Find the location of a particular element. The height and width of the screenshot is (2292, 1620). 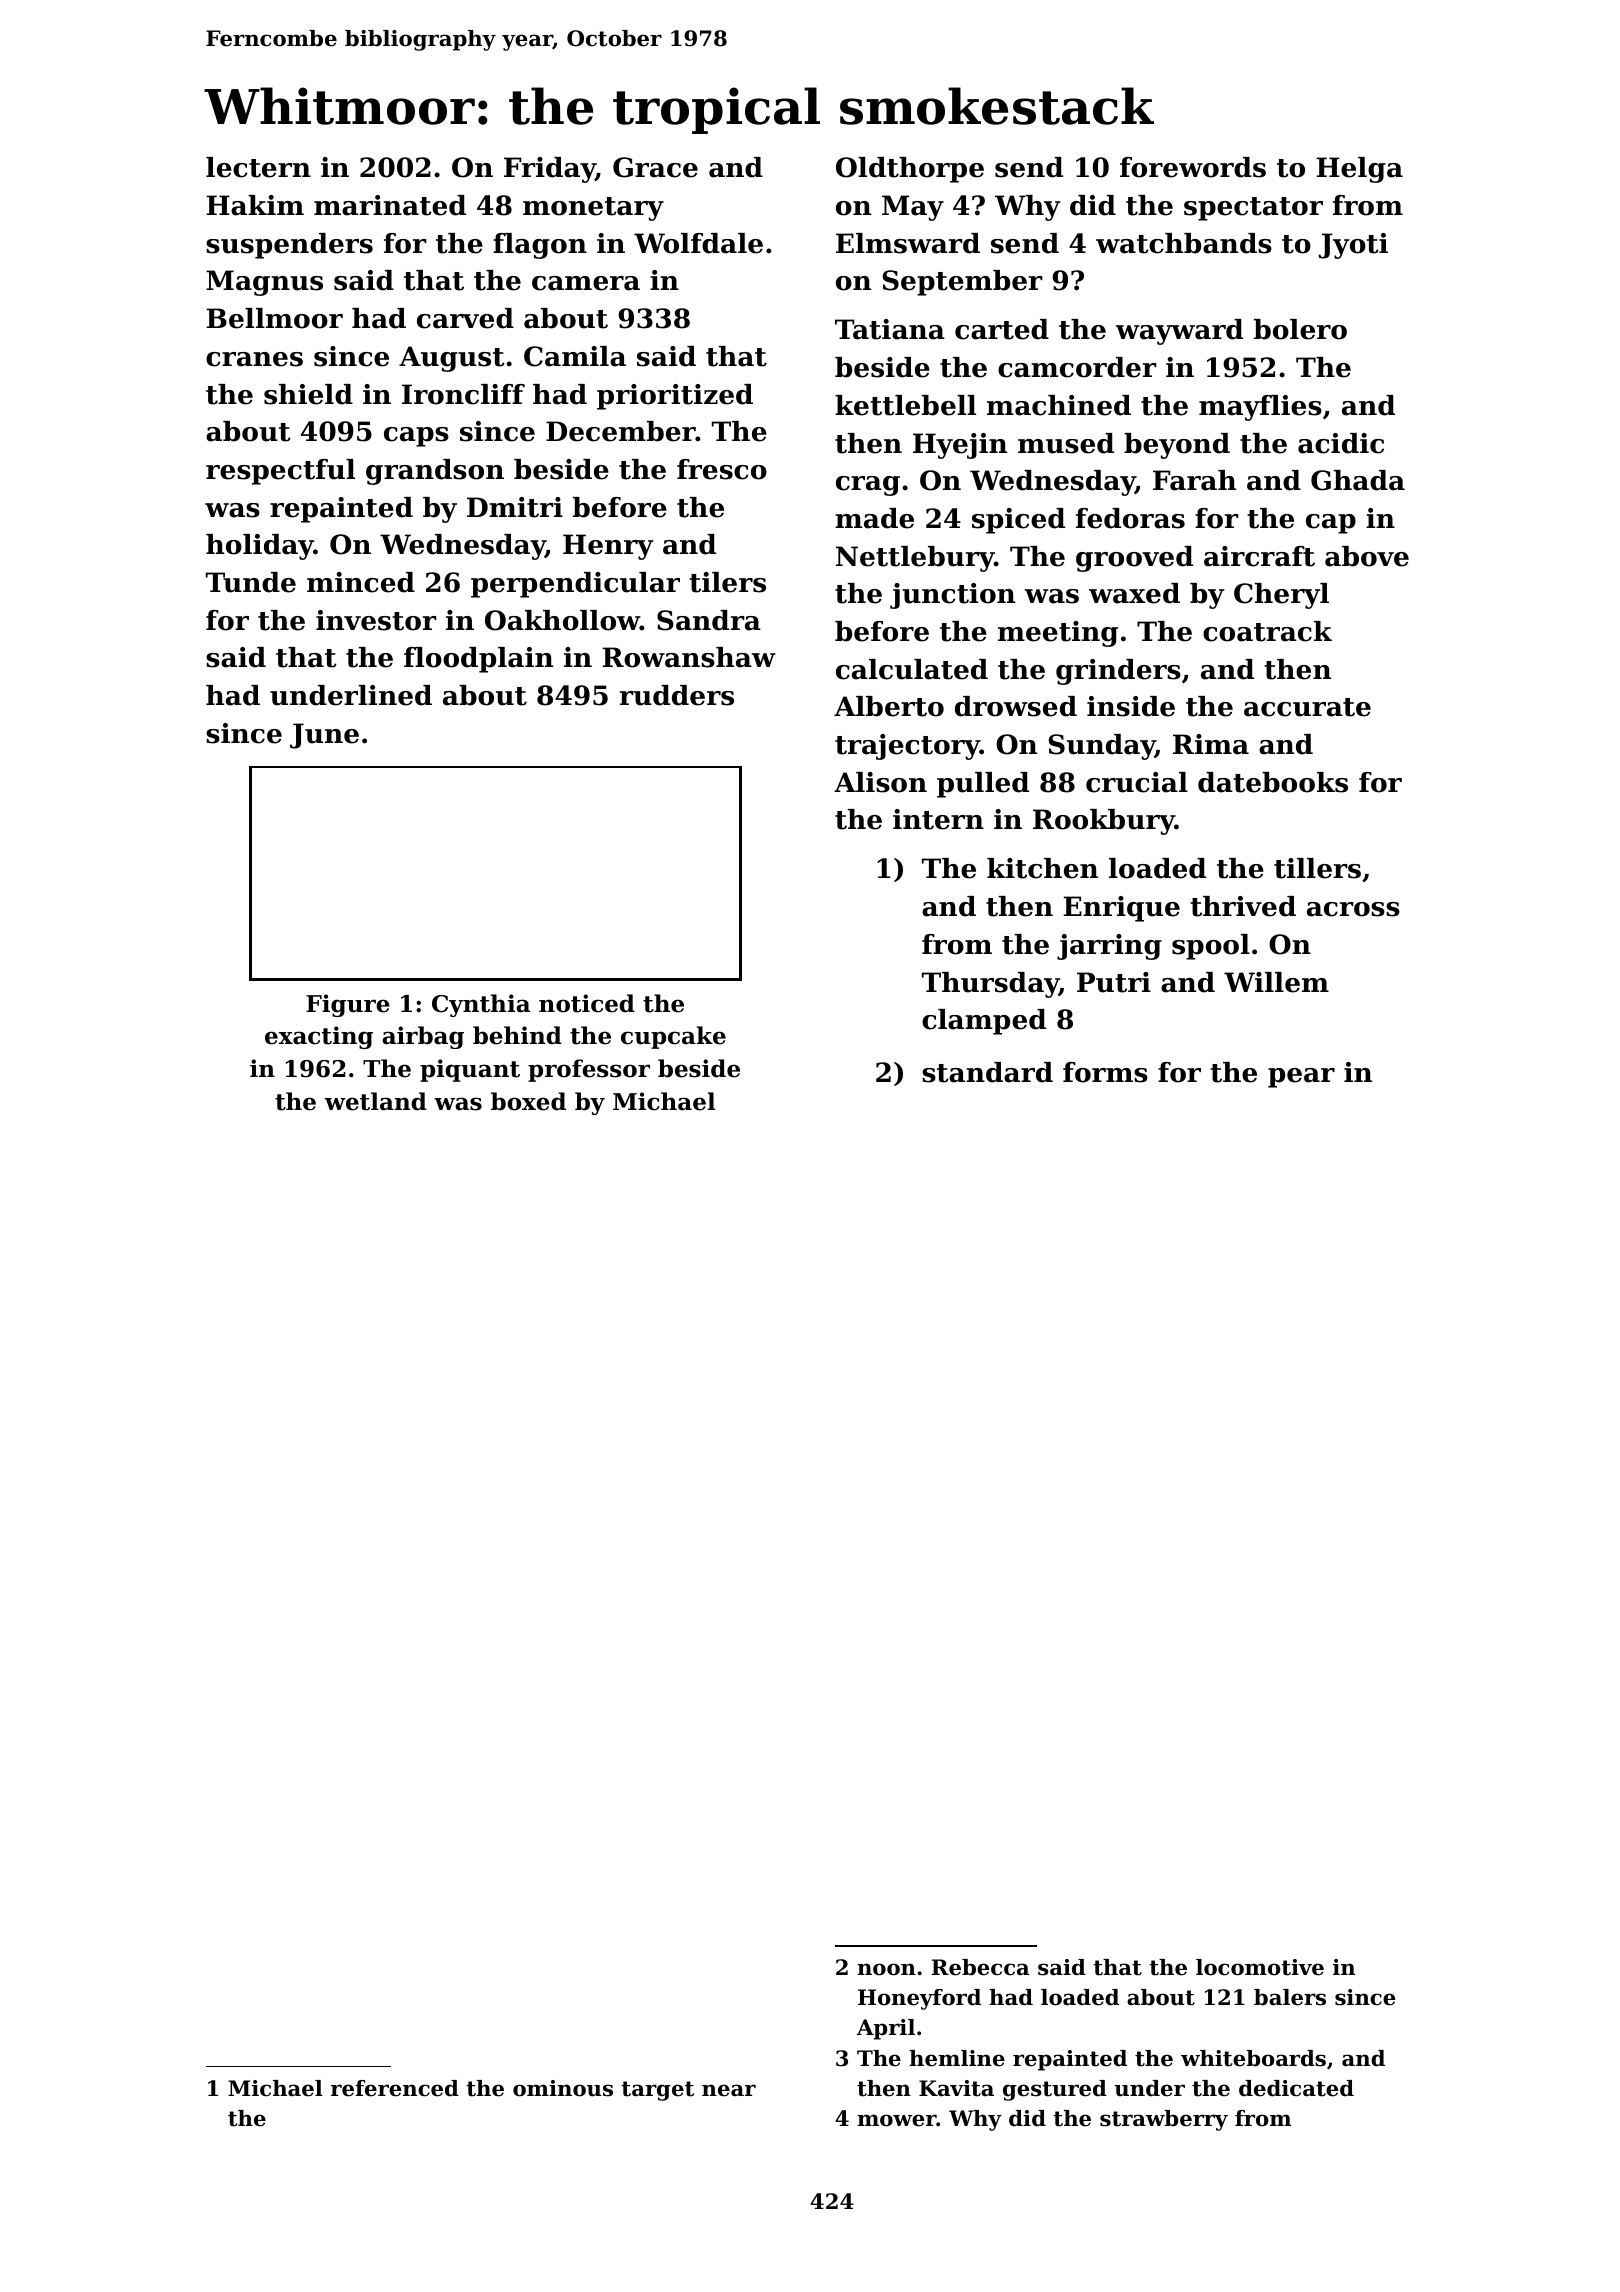

exacting is located at coordinates (319, 1037).
